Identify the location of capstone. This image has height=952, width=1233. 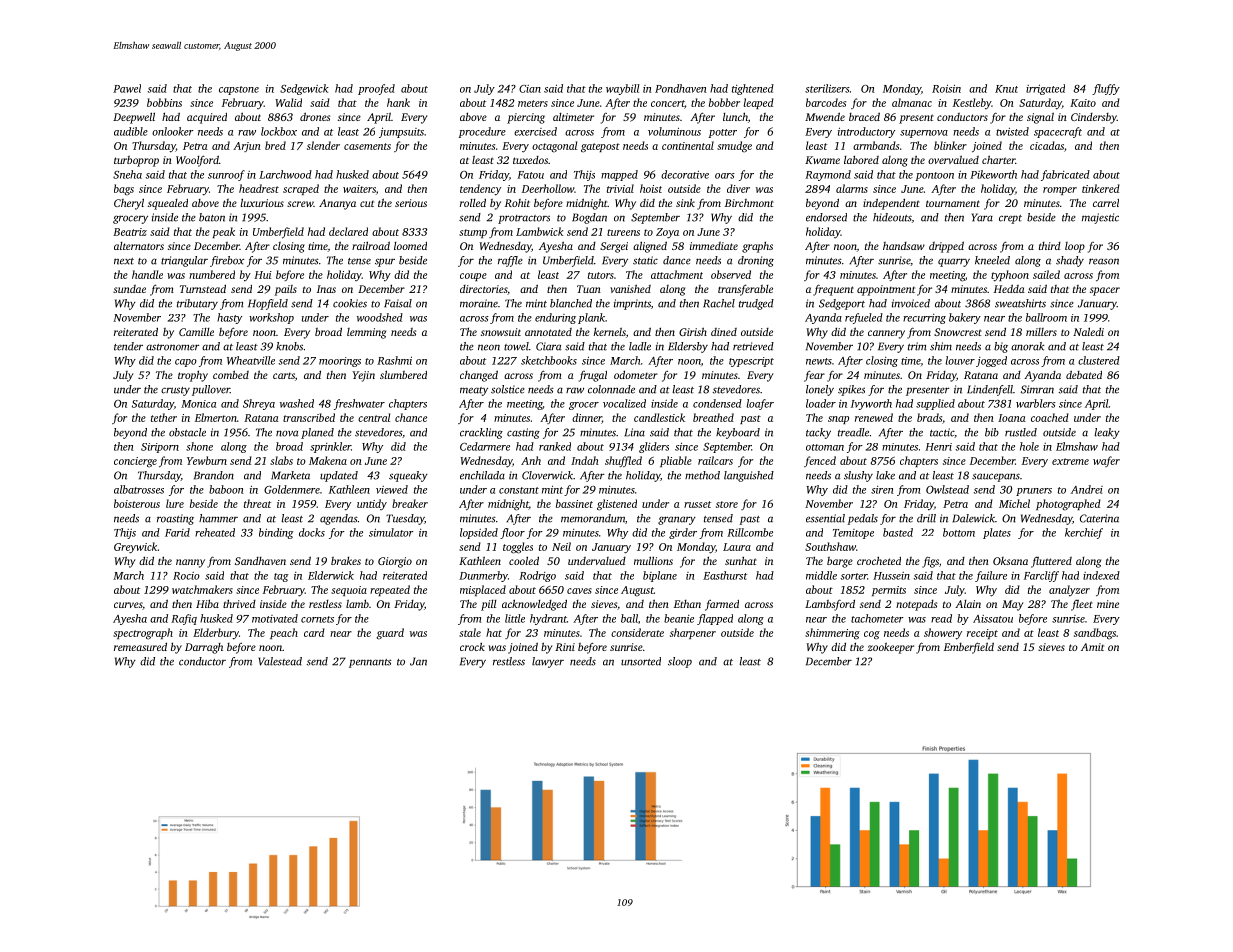
(239, 90).
